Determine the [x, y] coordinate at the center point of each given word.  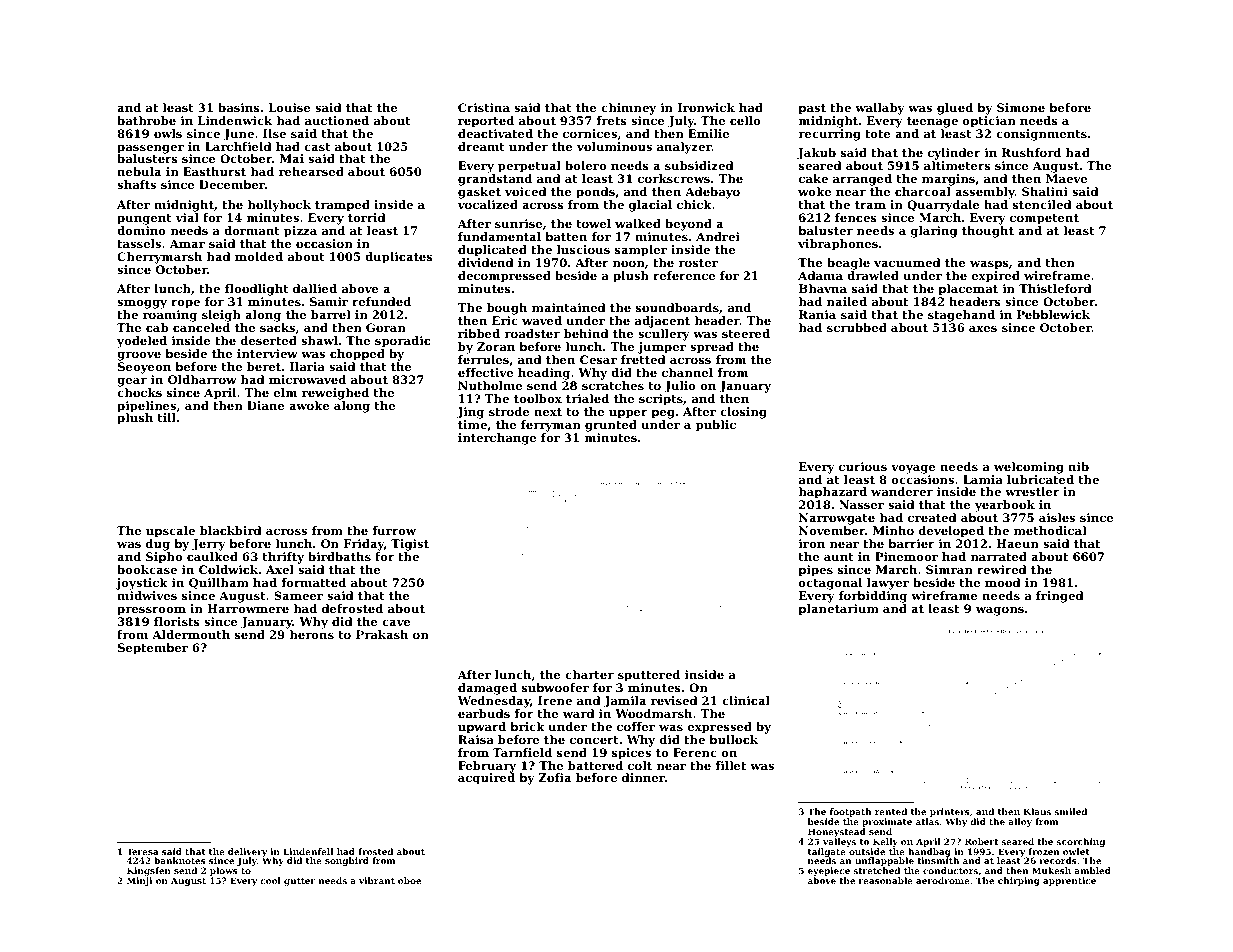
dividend [486, 262]
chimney [628, 109]
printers [950, 812]
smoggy [142, 304]
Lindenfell [308, 851]
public [716, 426]
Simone [1021, 107]
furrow [394, 530]
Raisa [476, 739]
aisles [1057, 517]
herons [311, 634]
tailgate [827, 853]
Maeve [1066, 178]
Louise [289, 107]
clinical [746, 700]
